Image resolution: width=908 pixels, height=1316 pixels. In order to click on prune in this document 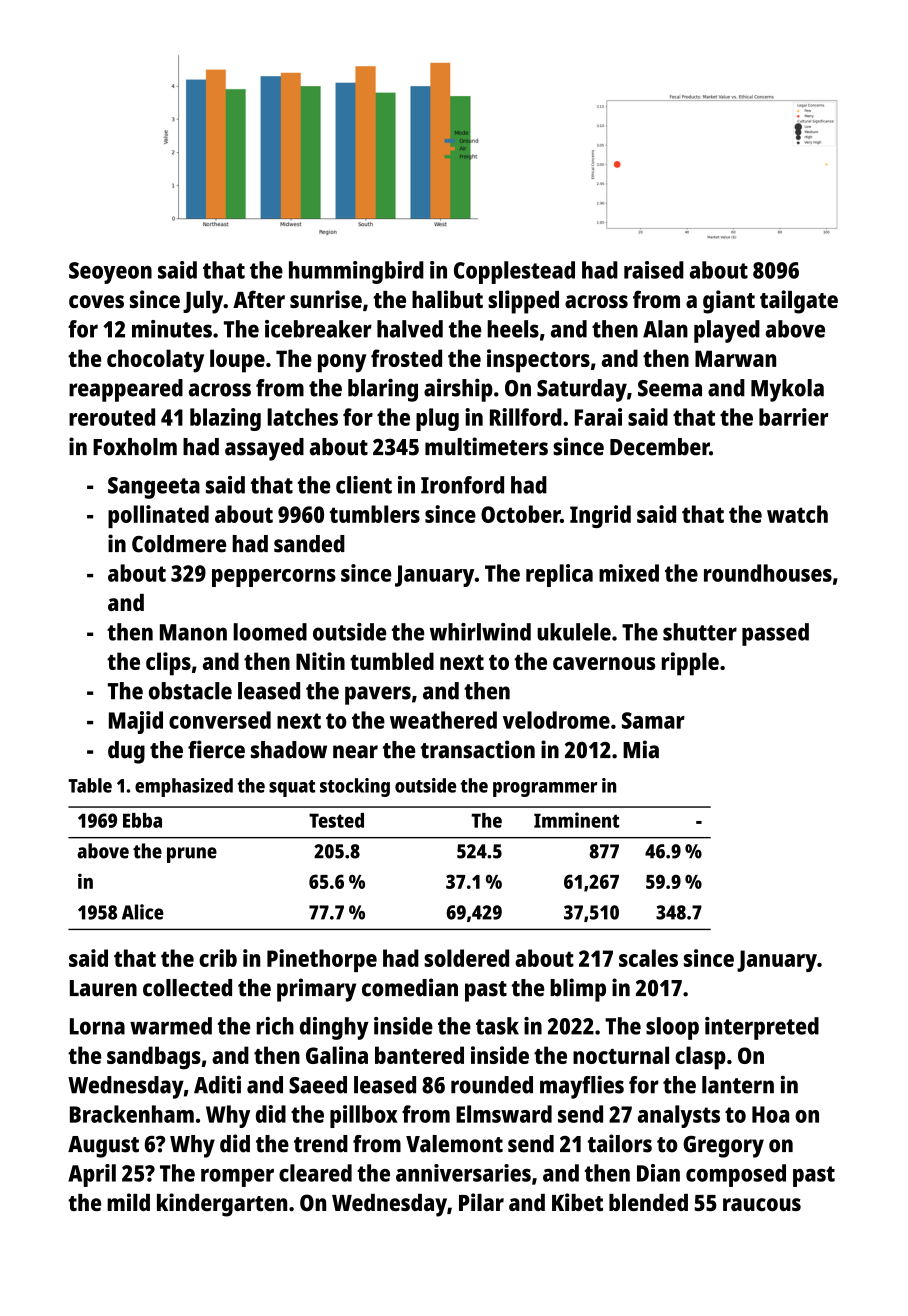, I will do `click(192, 855)`.
